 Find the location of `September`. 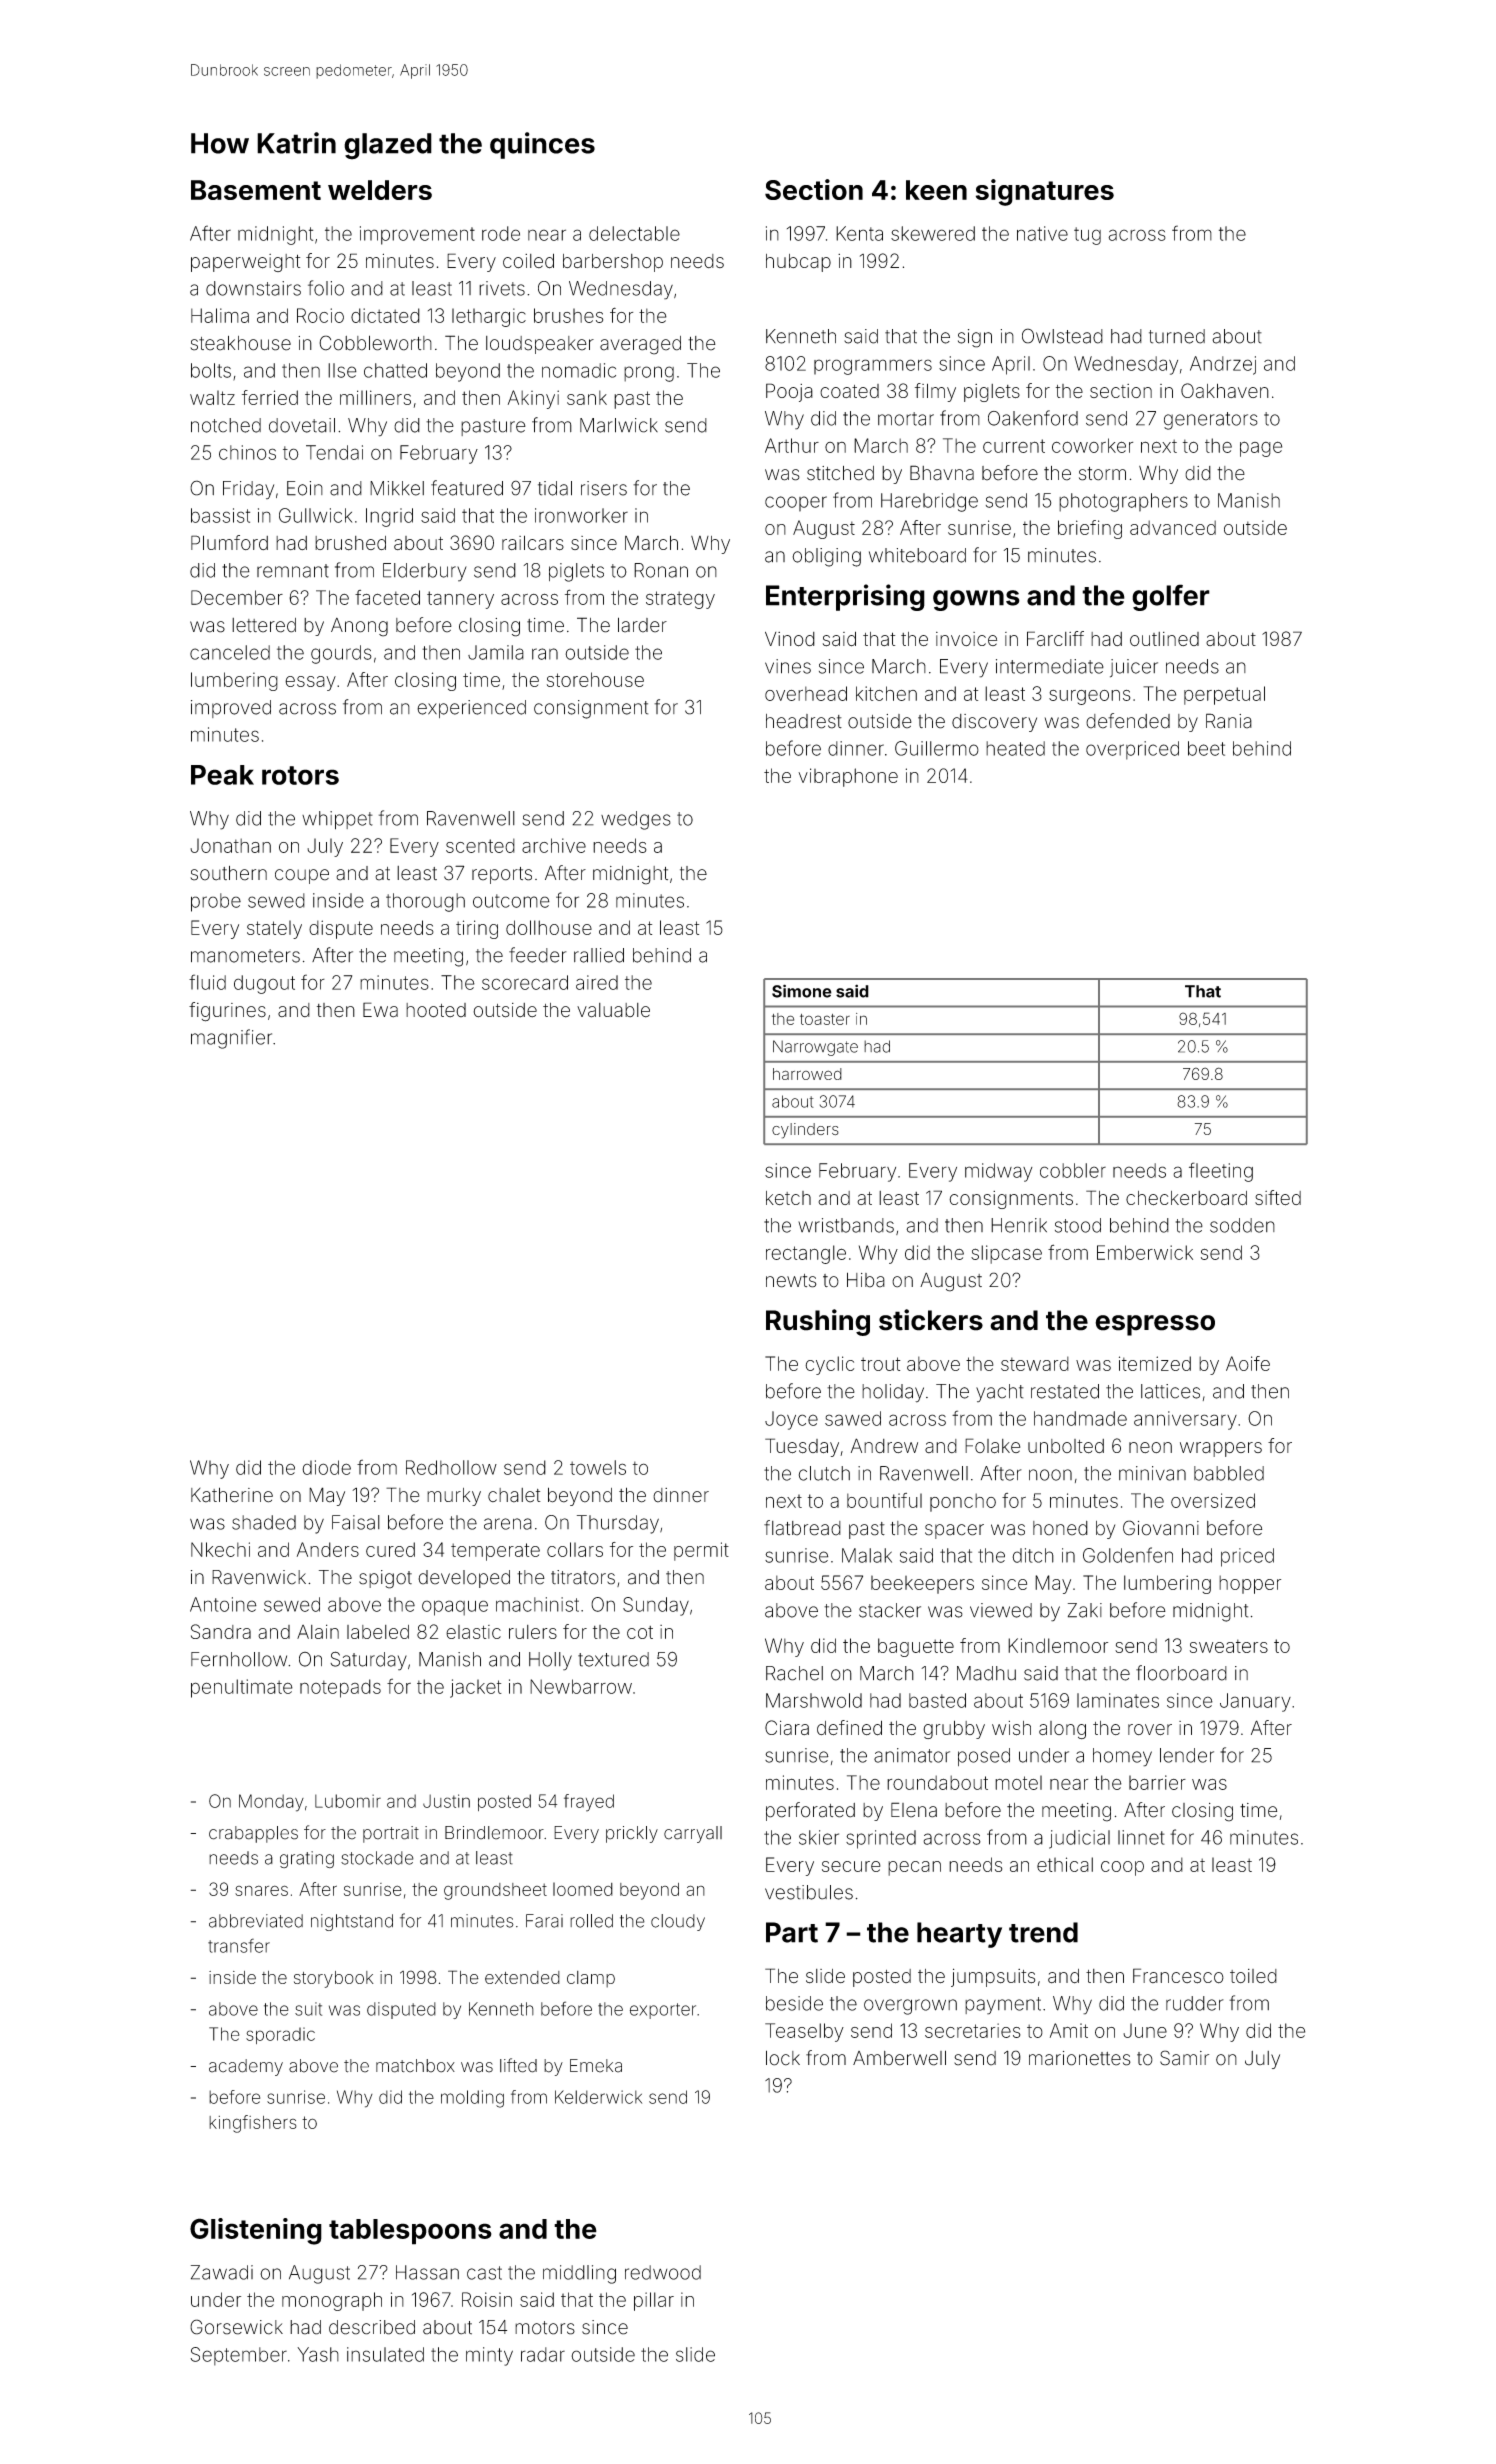

September is located at coordinates (238, 2356).
